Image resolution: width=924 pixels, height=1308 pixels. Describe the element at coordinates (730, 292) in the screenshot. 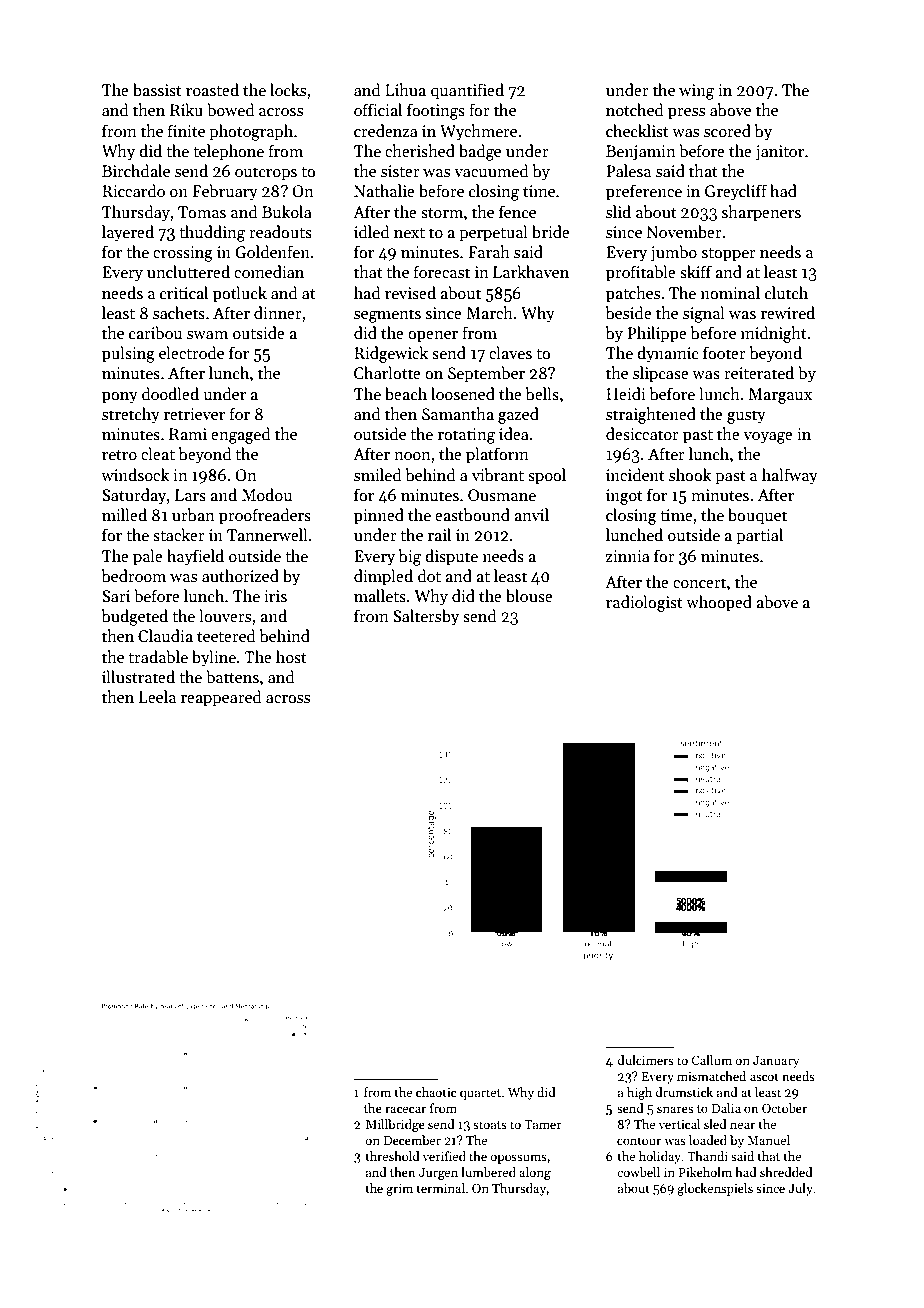

I see `nominal` at that location.
